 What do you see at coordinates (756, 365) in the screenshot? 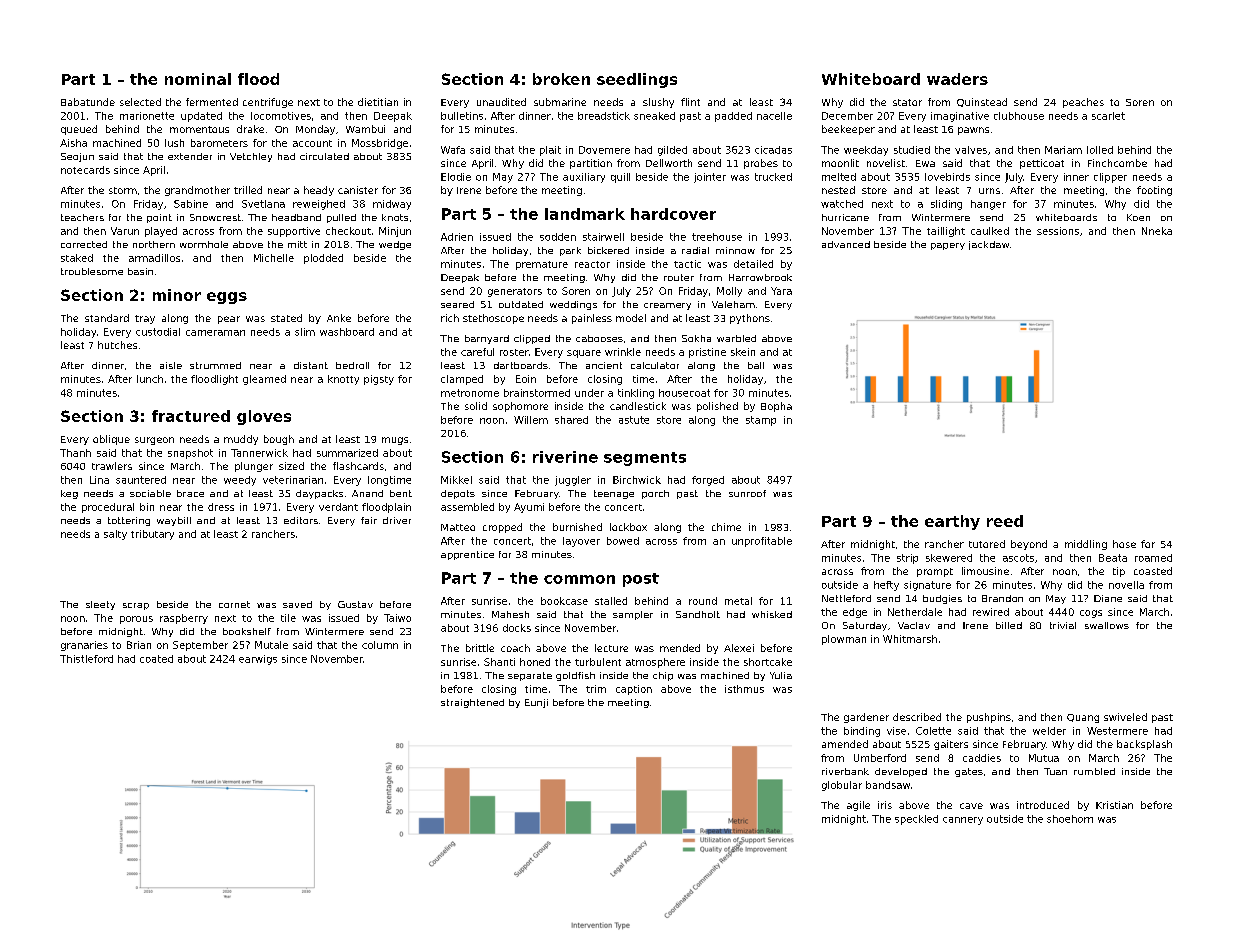
I see `ball` at bounding box center [756, 365].
